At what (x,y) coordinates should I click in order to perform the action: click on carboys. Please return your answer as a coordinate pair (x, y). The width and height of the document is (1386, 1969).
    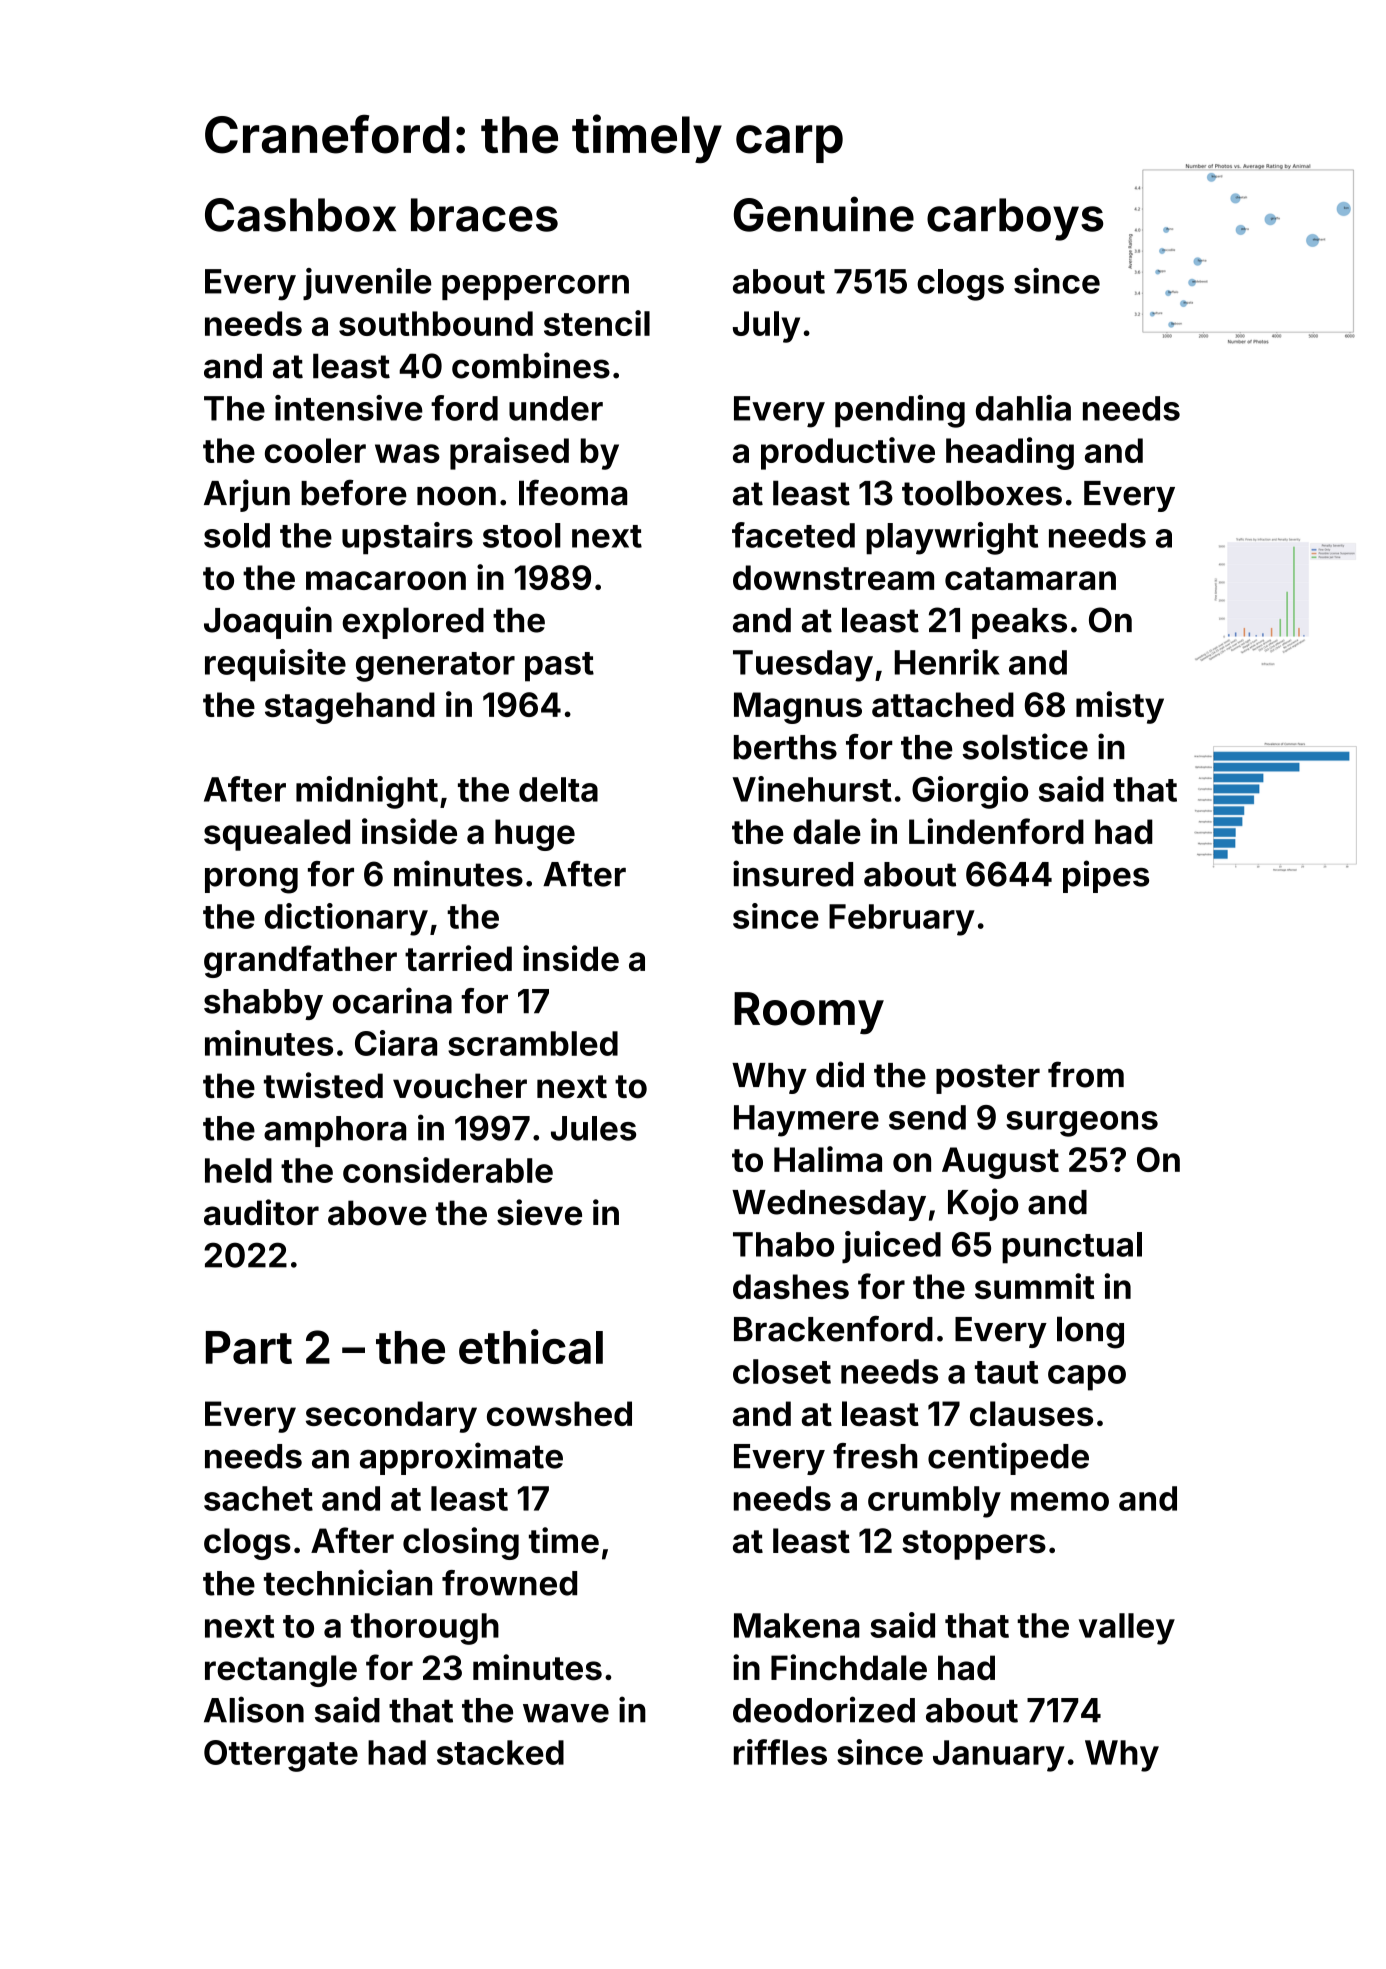
    Looking at the image, I should click on (1015, 219).
